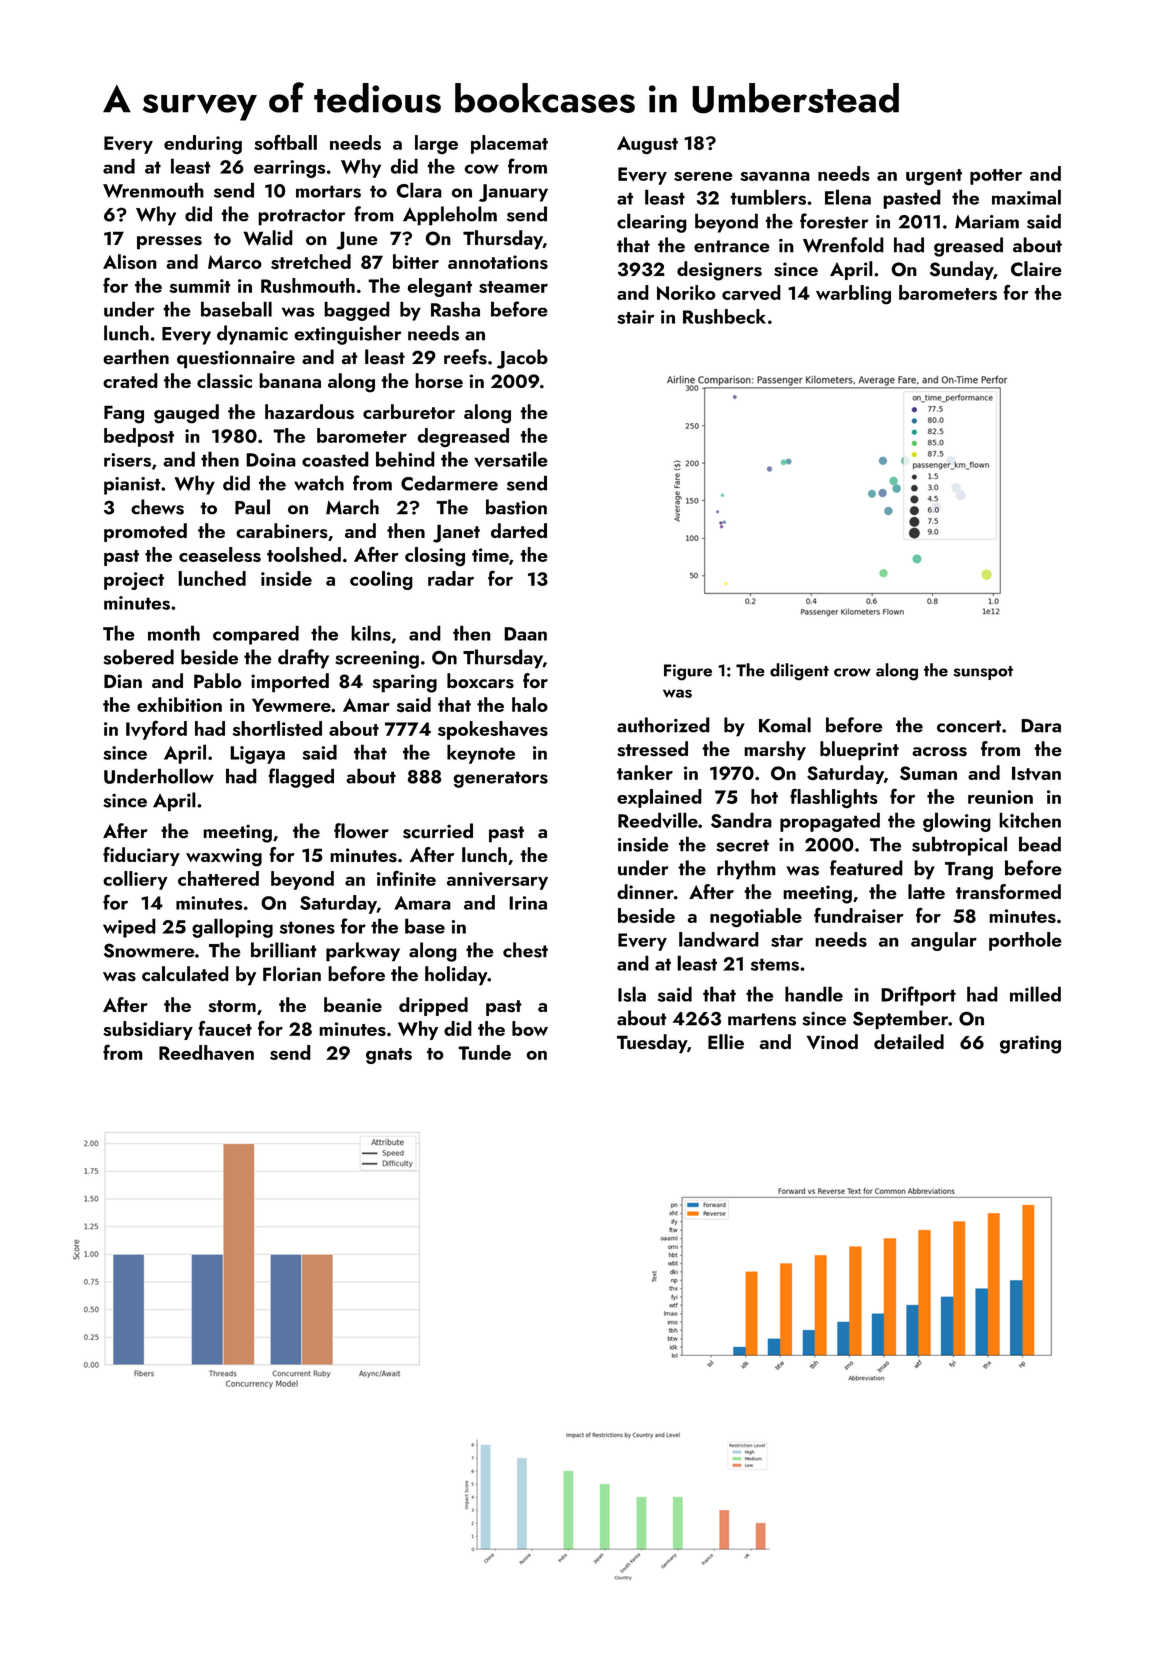 The image size is (1165, 1654). Describe the element at coordinates (853, 295) in the image. I see `warbling` at that location.
